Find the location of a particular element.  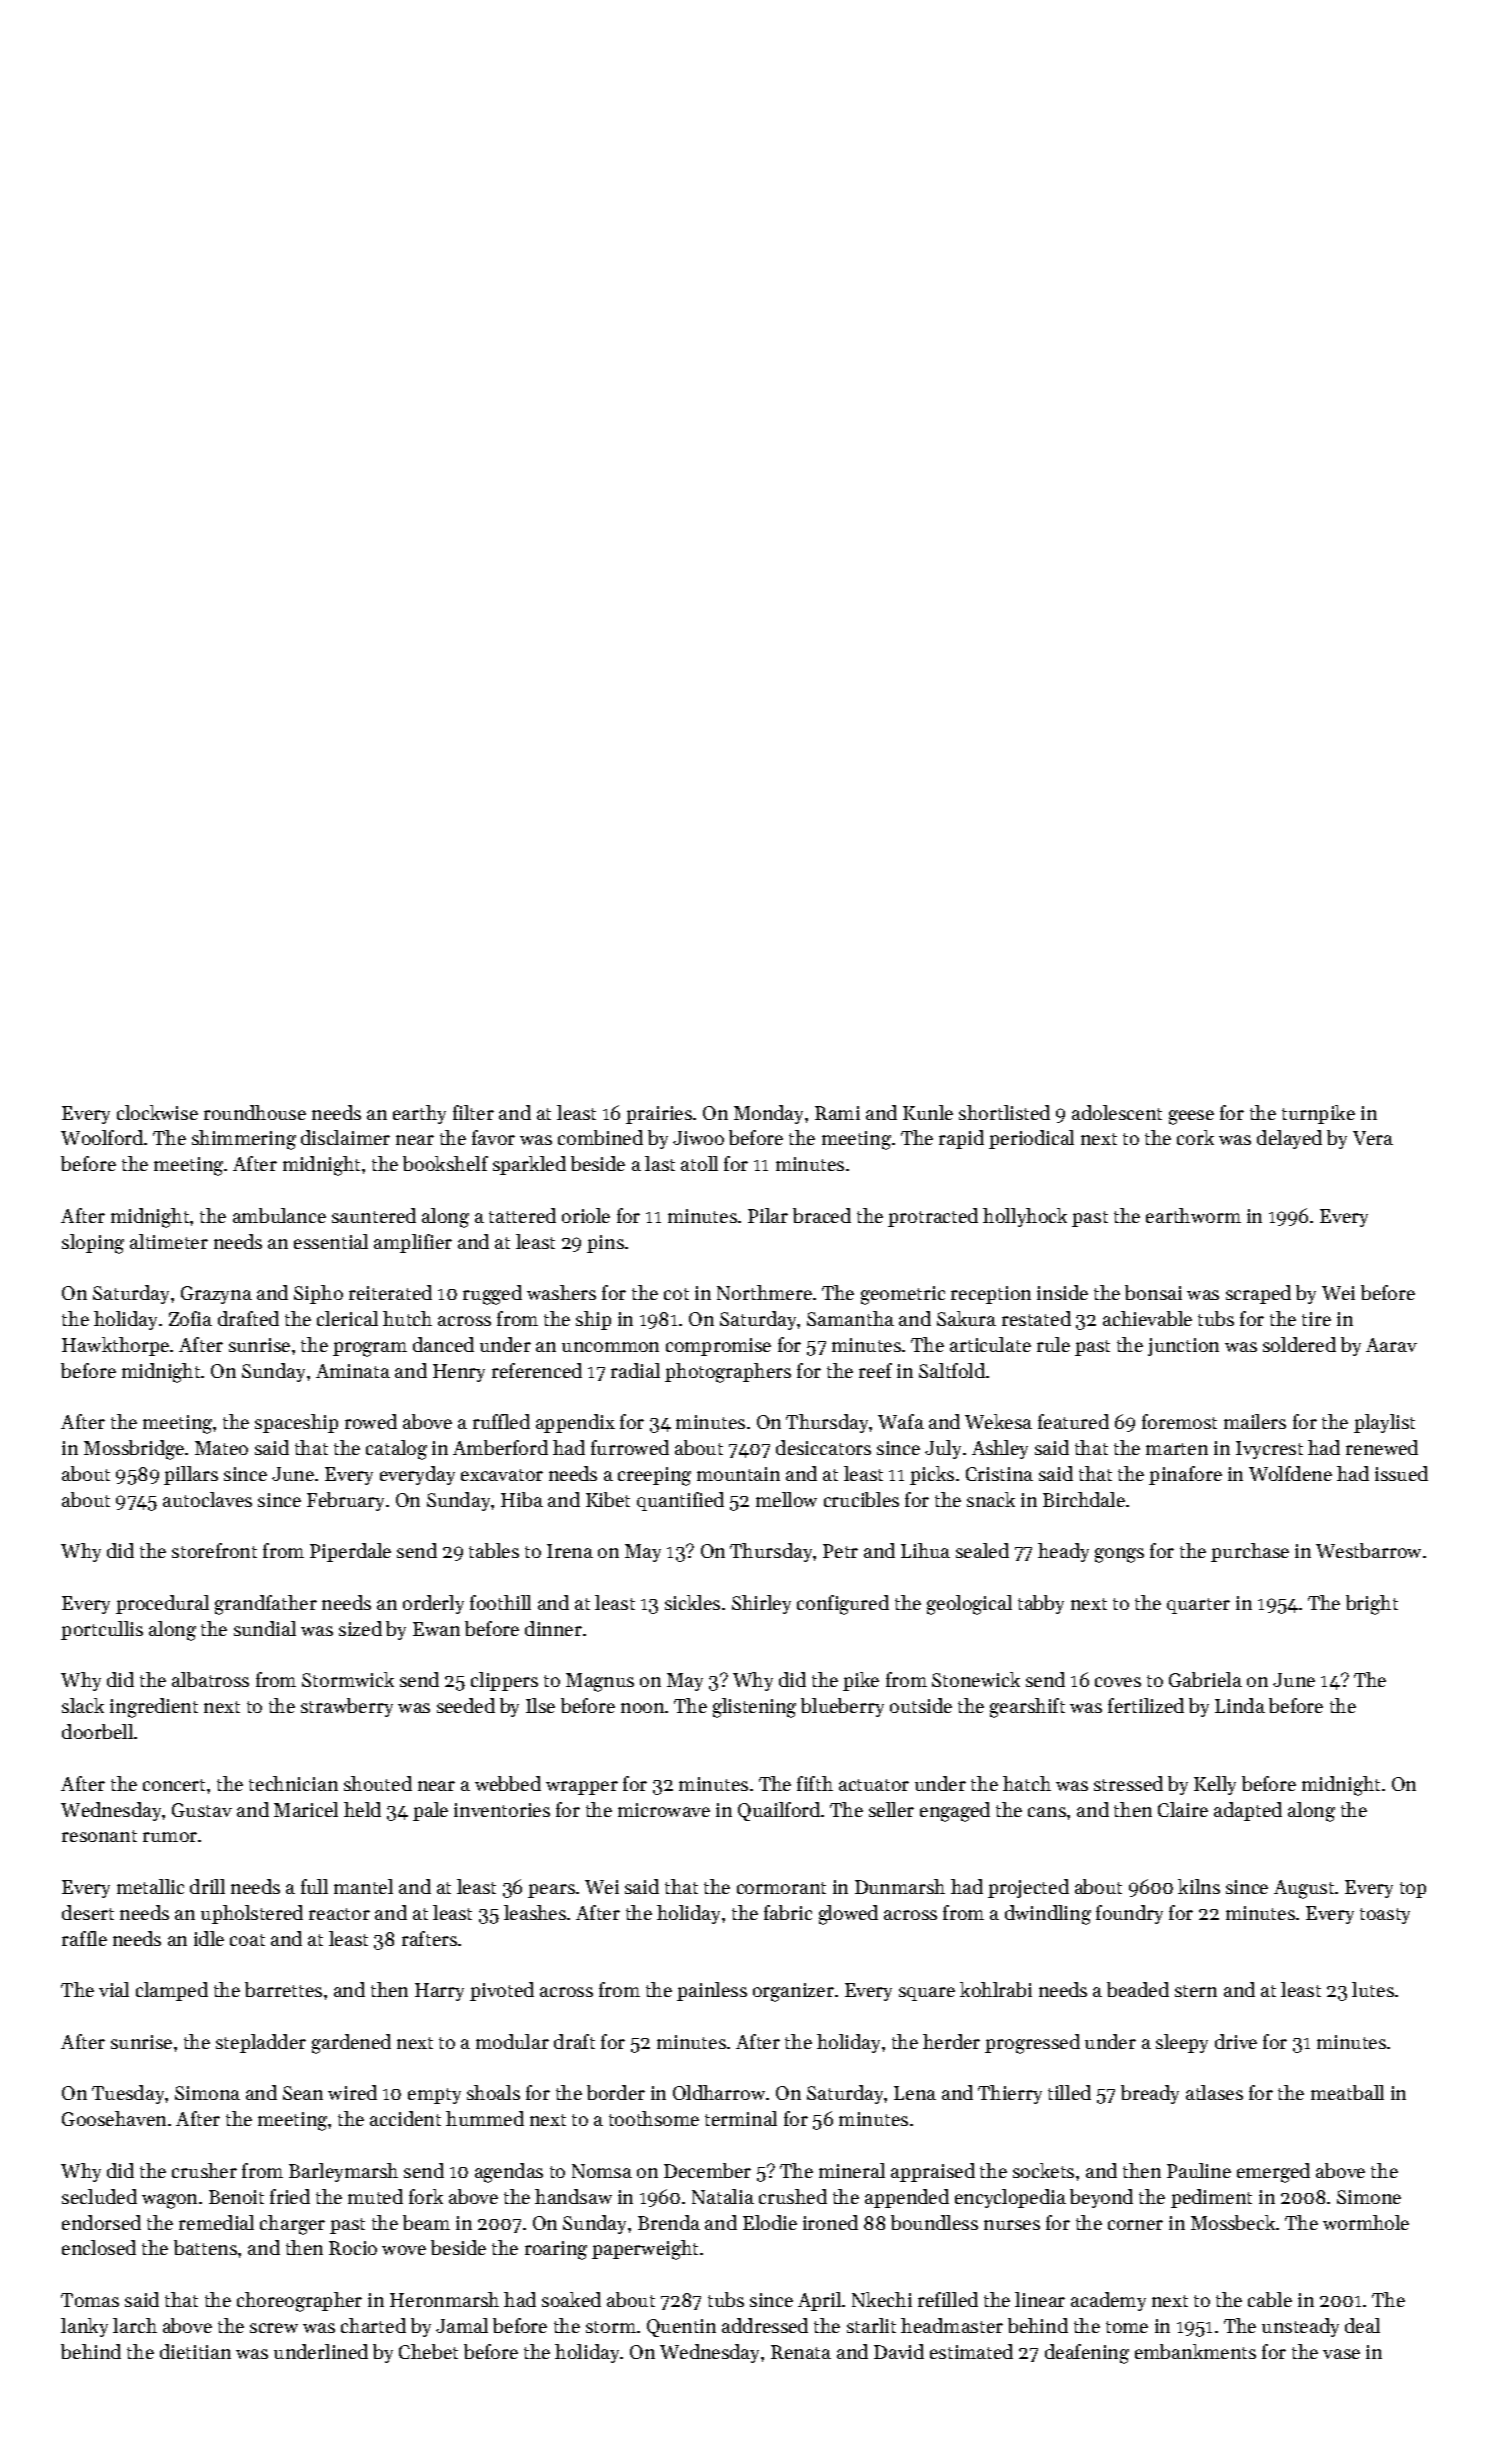

clippers is located at coordinates (504, 1681).
